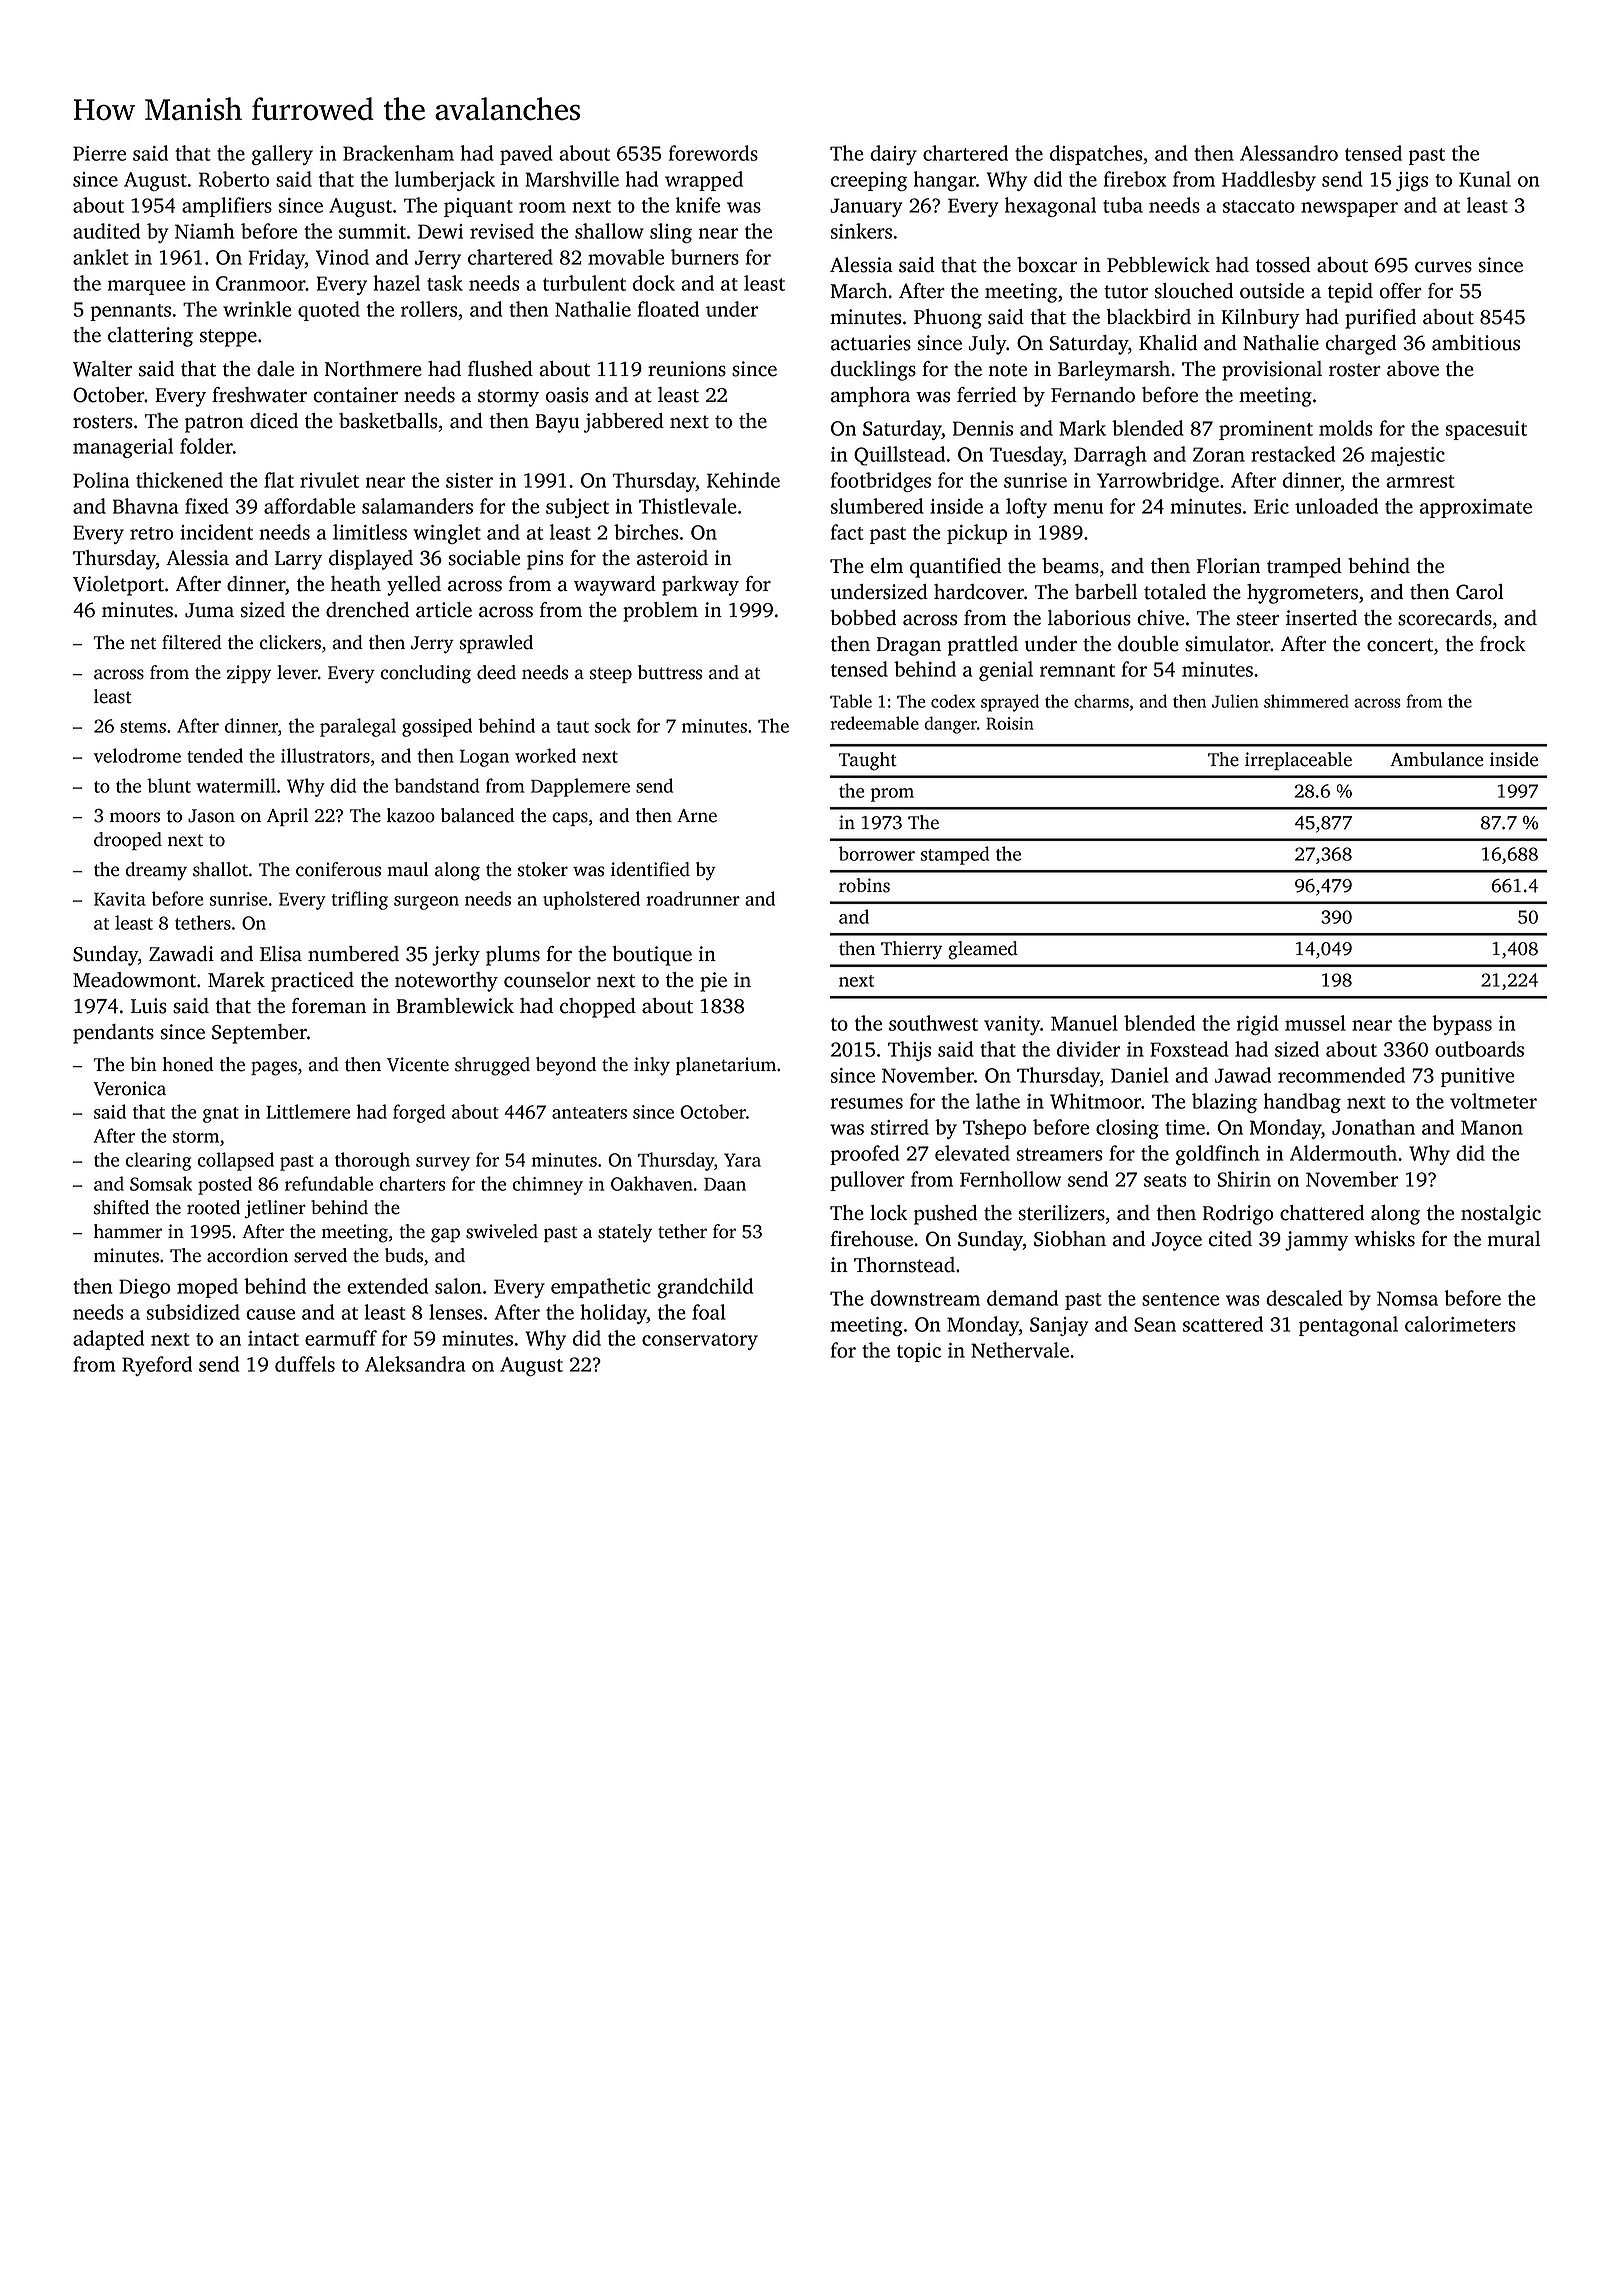 The width and height of the screenshot is (1620, 2292). Describe the element at coordinates (955, 568) in the screenshot. I see `quantified` at that location.
